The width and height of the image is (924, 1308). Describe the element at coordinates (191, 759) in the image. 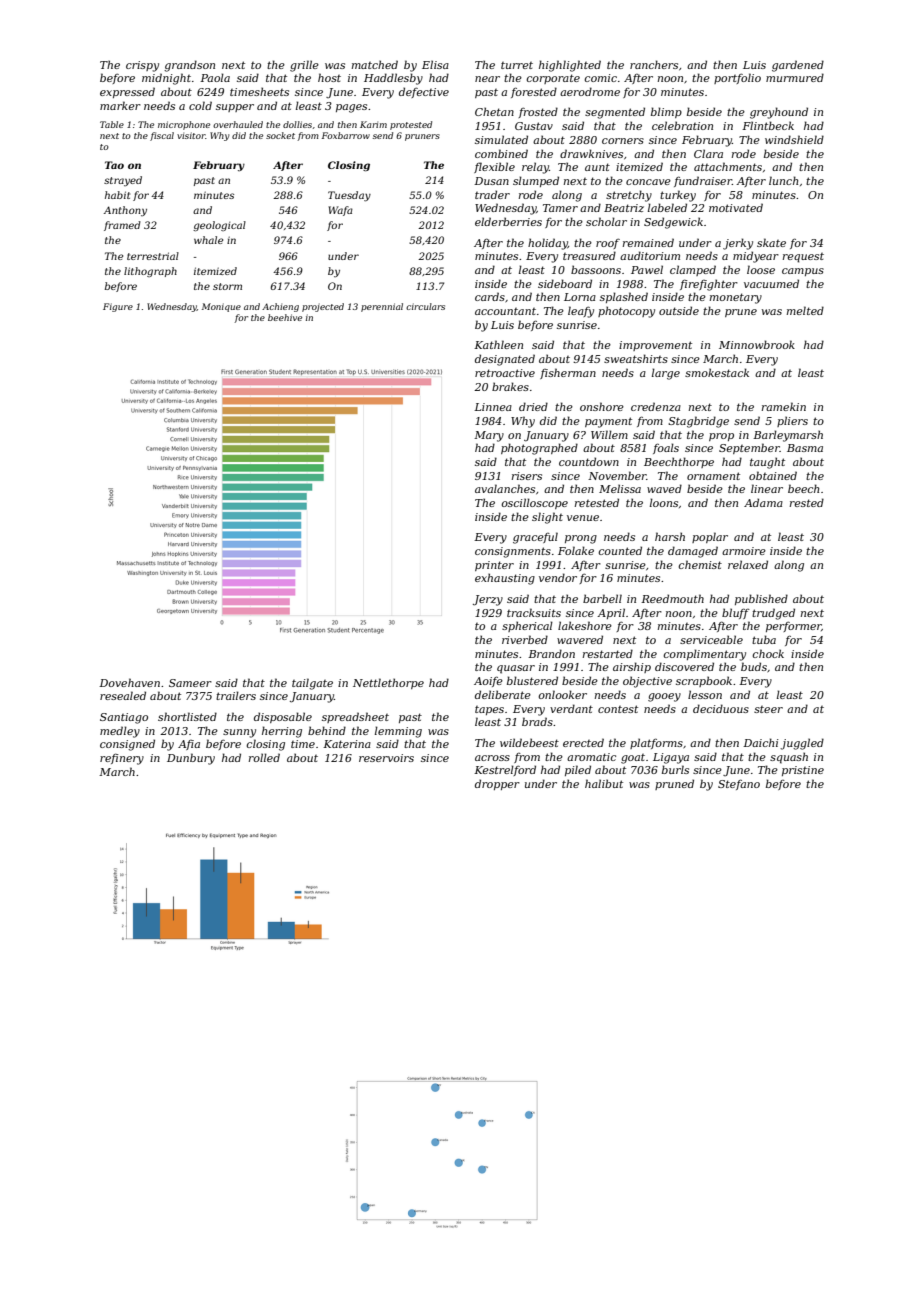

I see `Dunbury` at that location.
